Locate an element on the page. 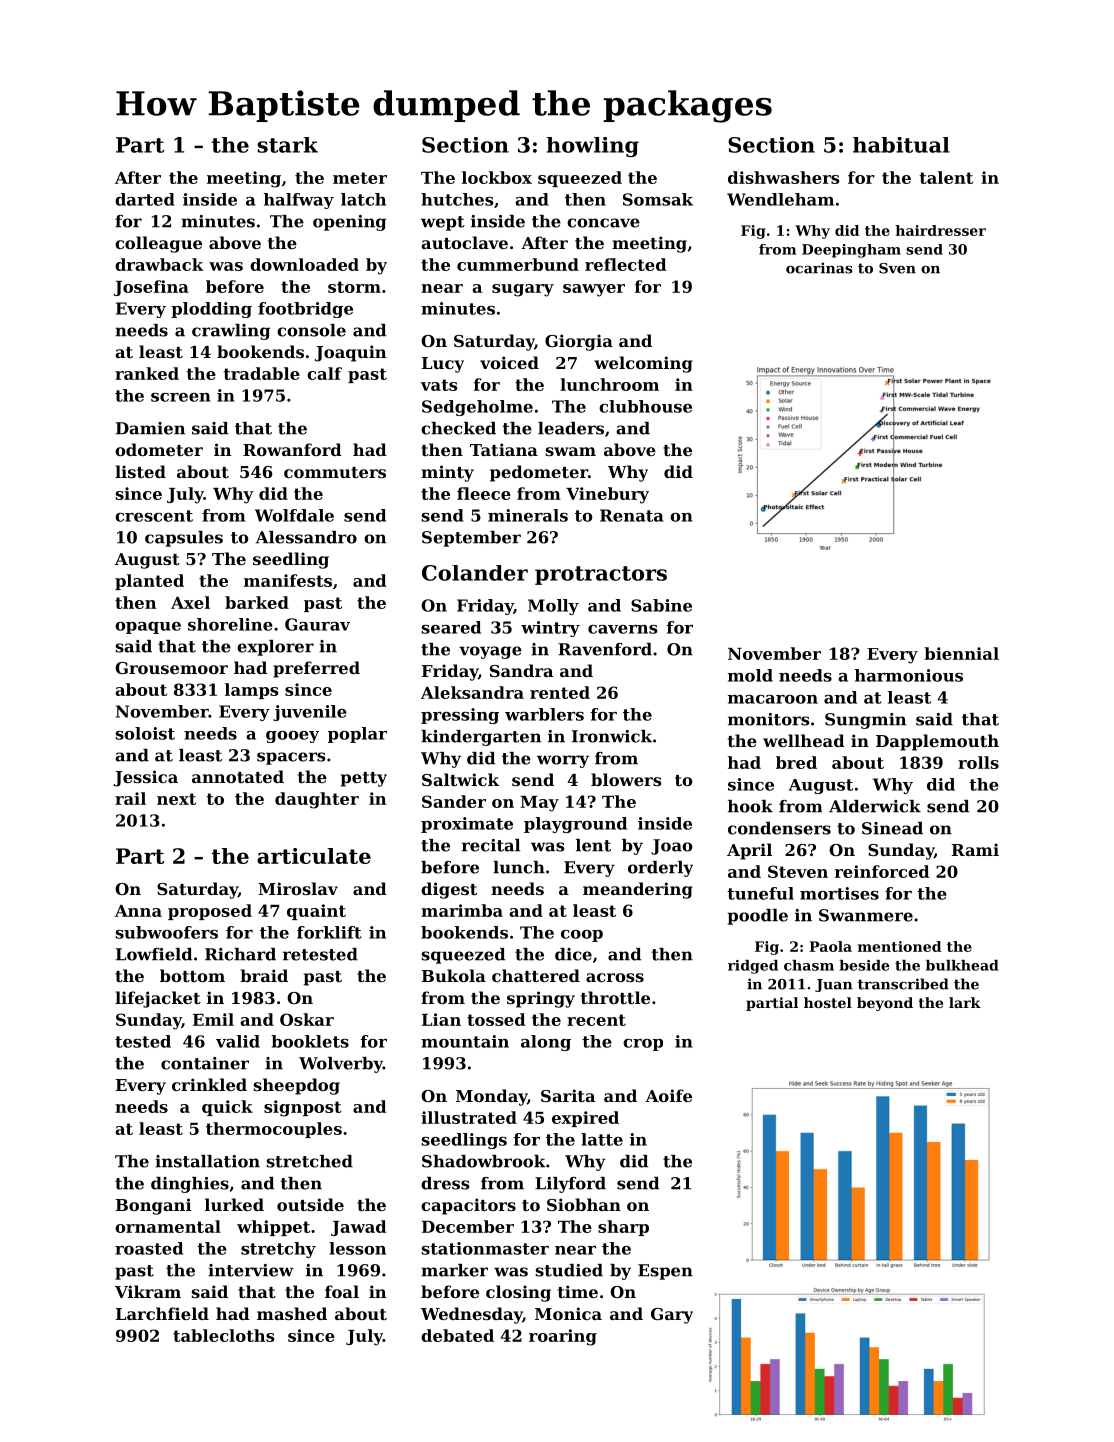 The image size is (1114, 1442). roaring is located at coordinates (563, 1337).
